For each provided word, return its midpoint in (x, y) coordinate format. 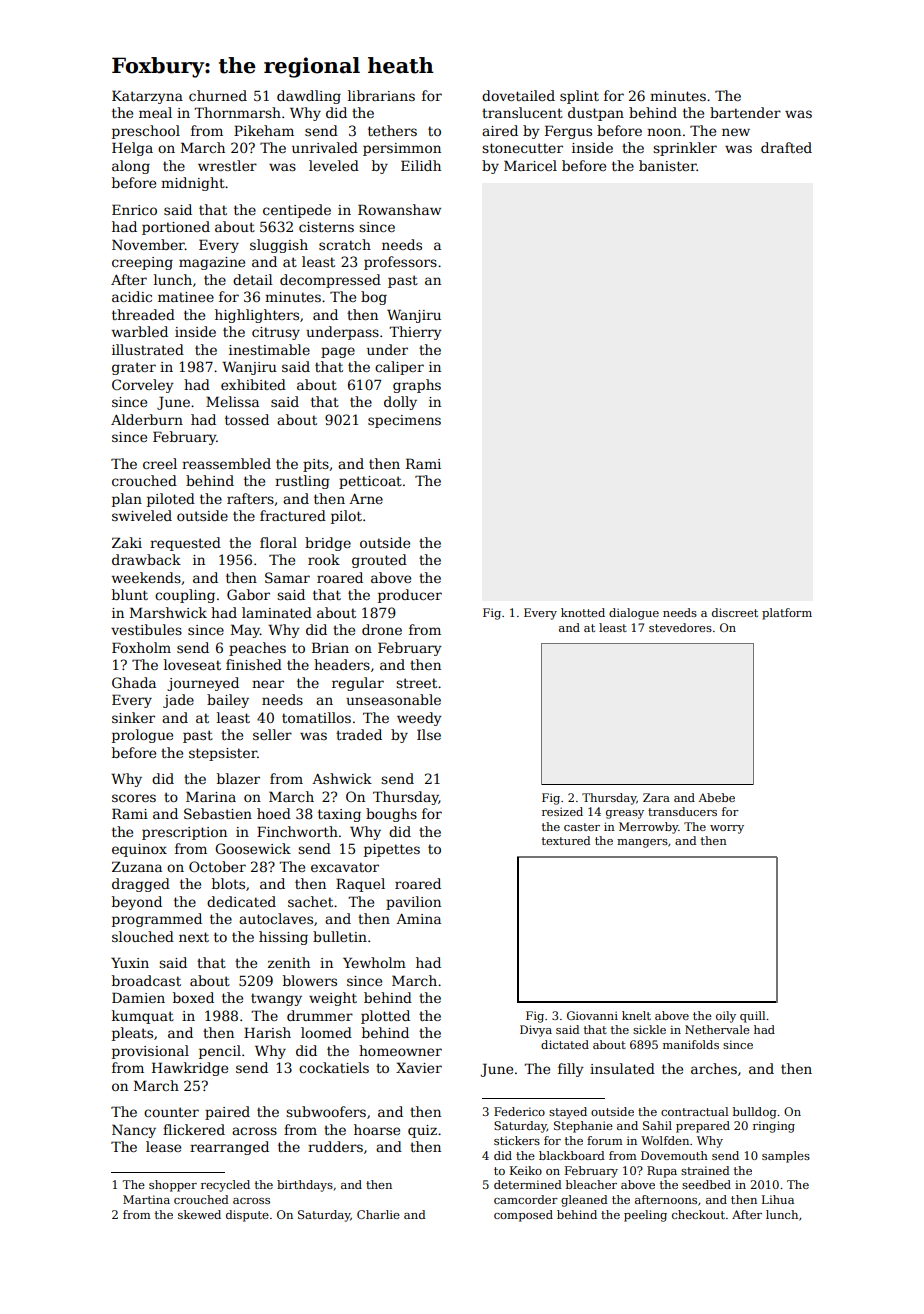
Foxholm (141, 647)
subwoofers (326, 1111)
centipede (297, 211)
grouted (379, 561)
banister (668, 165)
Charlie (378, 1214)
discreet (735, 612)
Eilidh (421, 165)
